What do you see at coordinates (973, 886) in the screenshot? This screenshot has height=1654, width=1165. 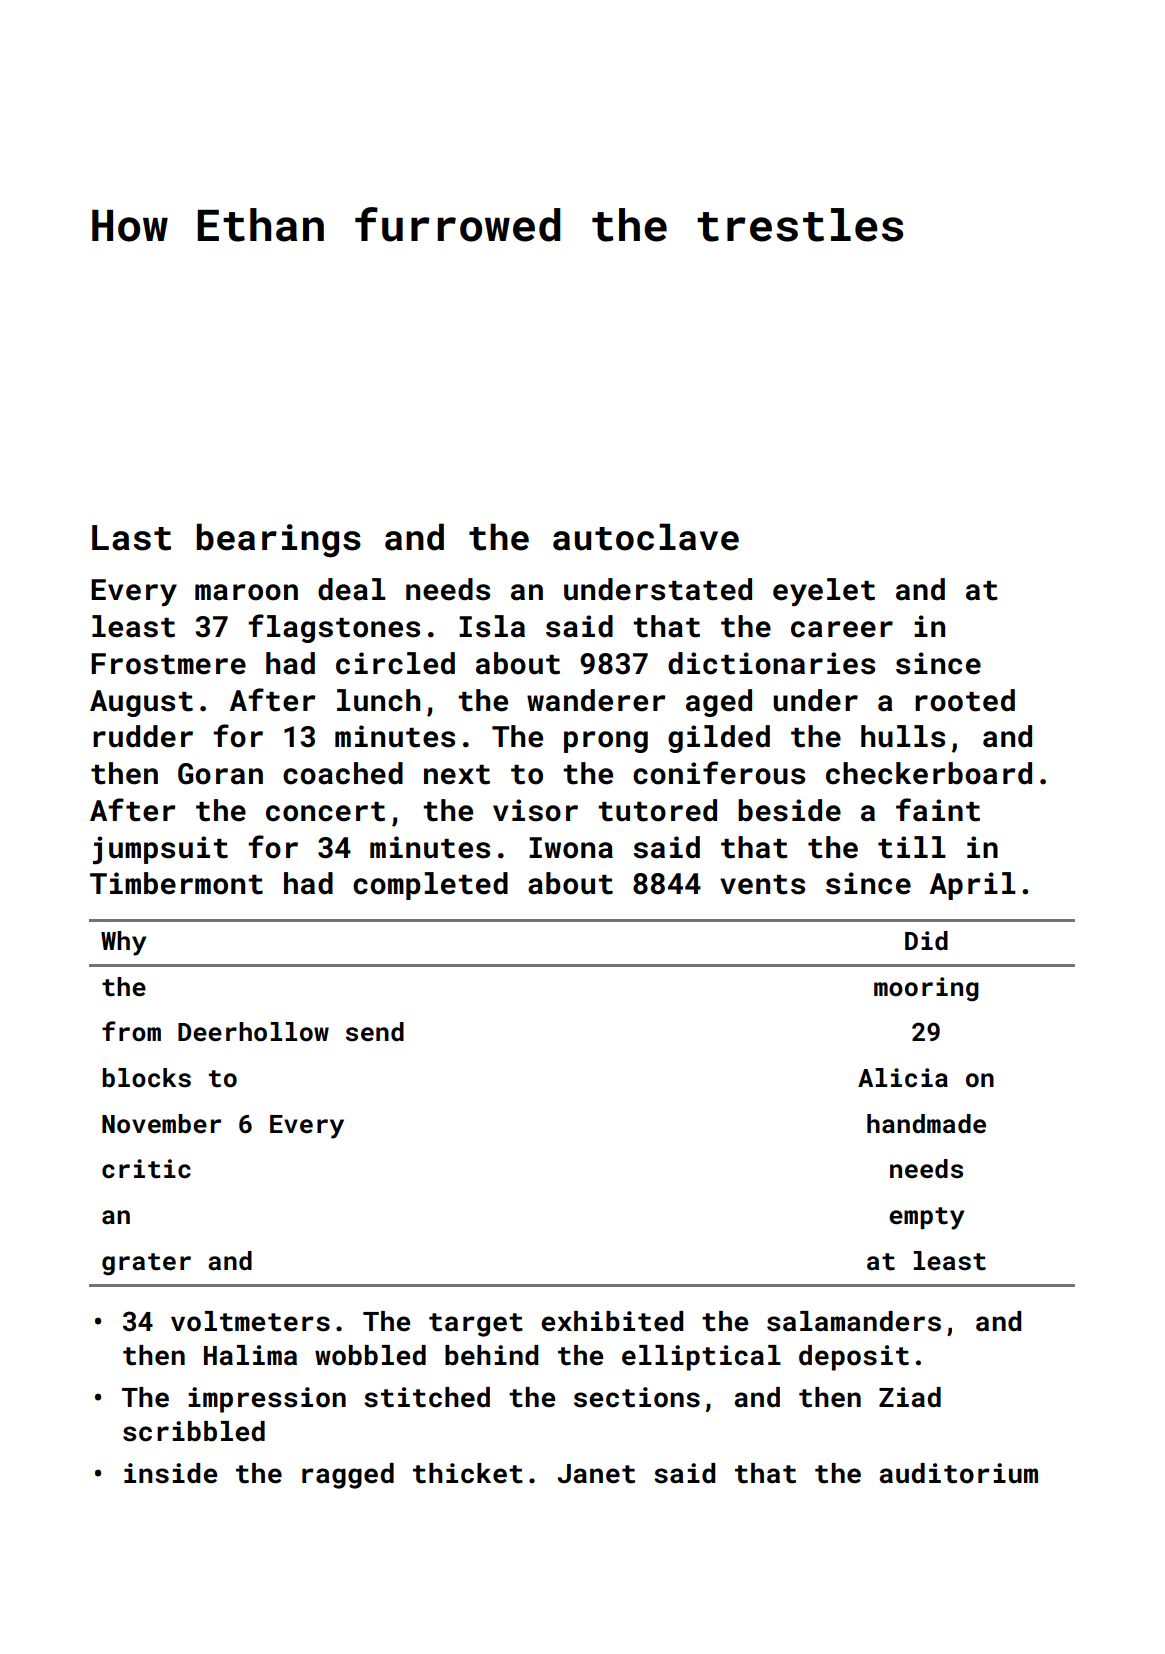 I see `April` at bounding box center [973, 886].
